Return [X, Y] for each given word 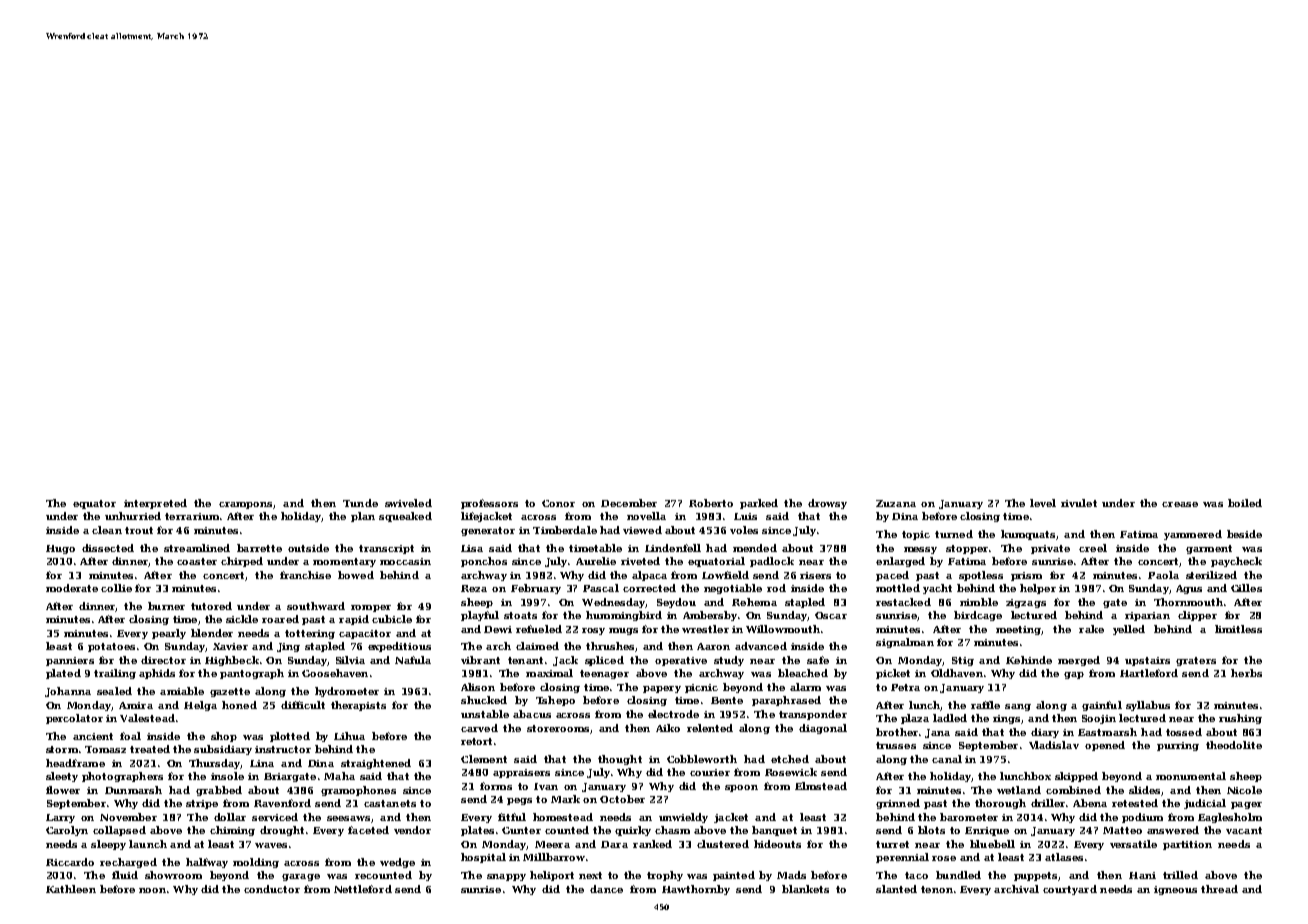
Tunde [360, 503]
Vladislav [1054, 745]
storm [62, 749]
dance [606, 889]
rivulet [1079, 503]
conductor [272, 889]
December [629, 503]
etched [790, 759]
